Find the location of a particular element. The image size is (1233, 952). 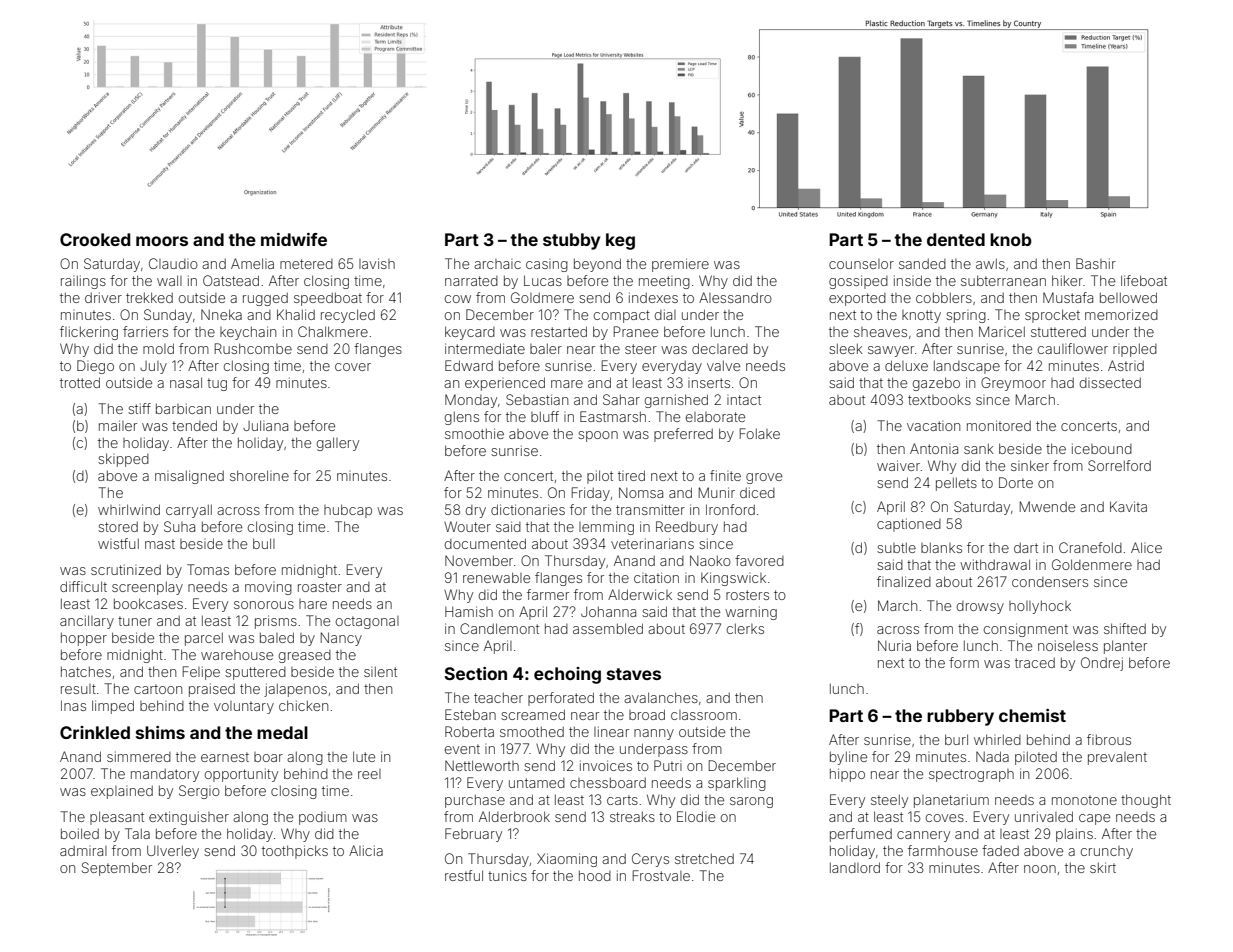

podium is located at coordinates (323, 818).
